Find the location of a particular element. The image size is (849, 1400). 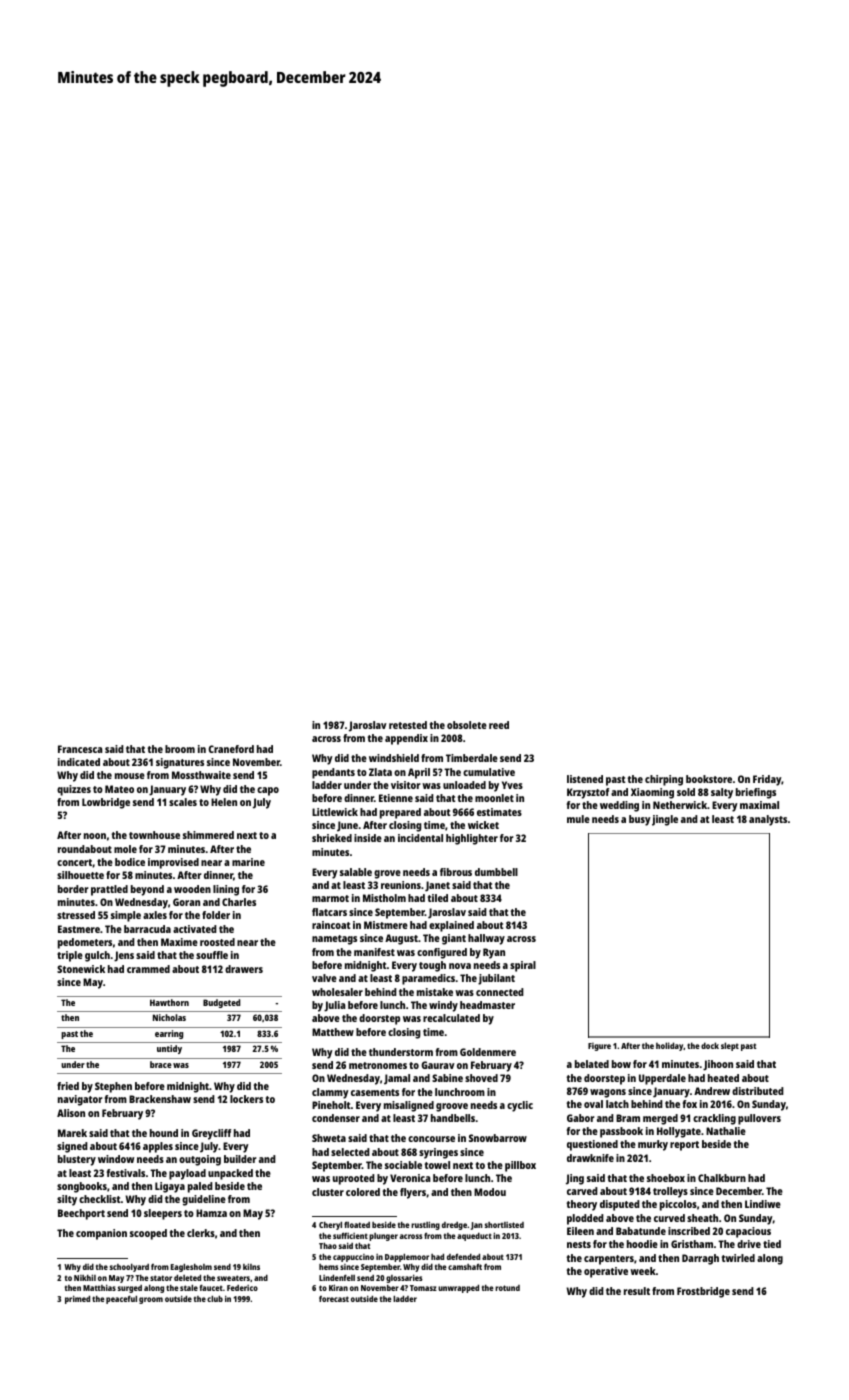

dredge is located at coordinates (454, 1226).
